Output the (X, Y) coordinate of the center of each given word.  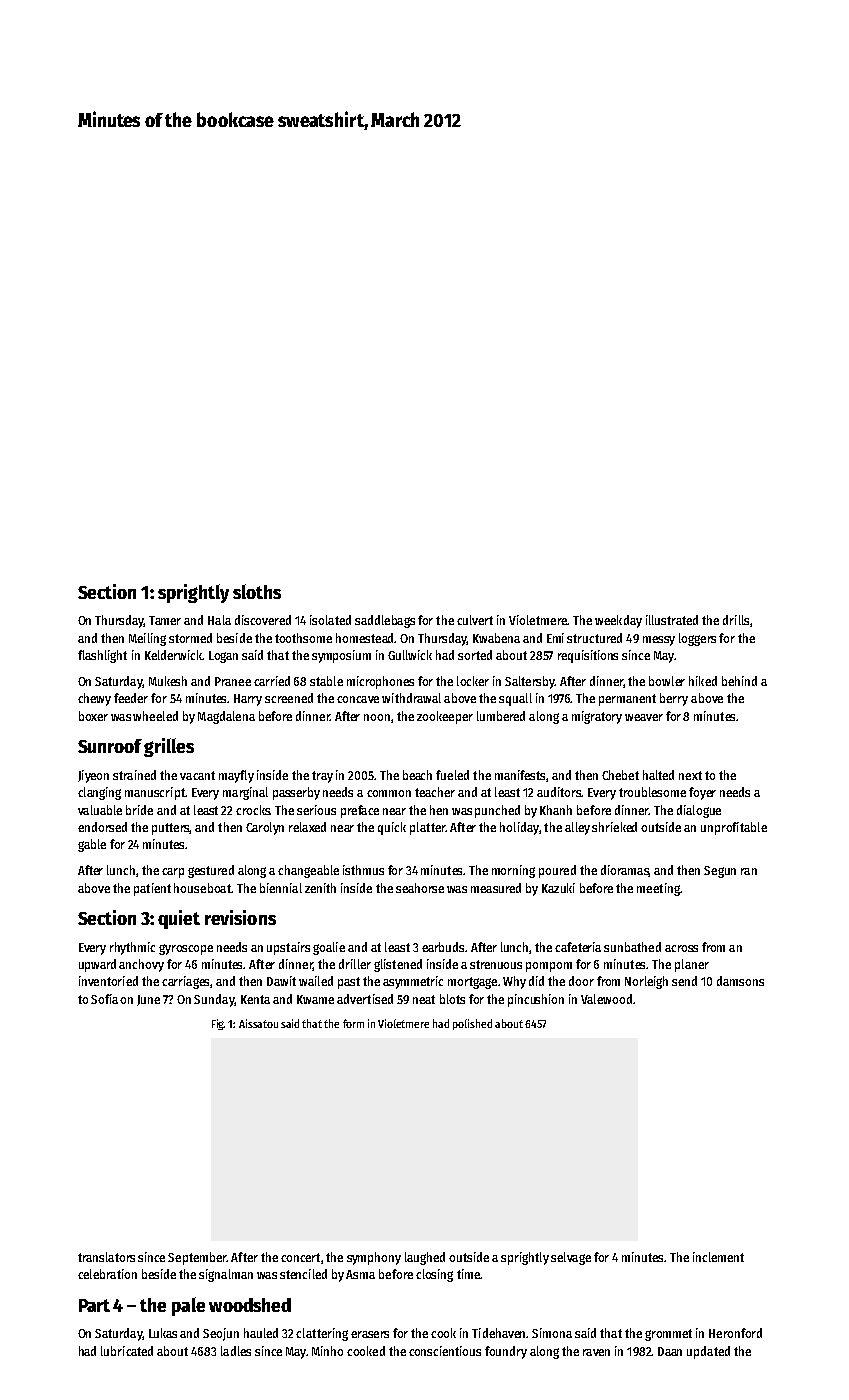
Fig (218, 1024)
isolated (330, 620)
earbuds (443, 947)
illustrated (672, 620)
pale (188, 1306)
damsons (740, 981)
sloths (257, 591)
